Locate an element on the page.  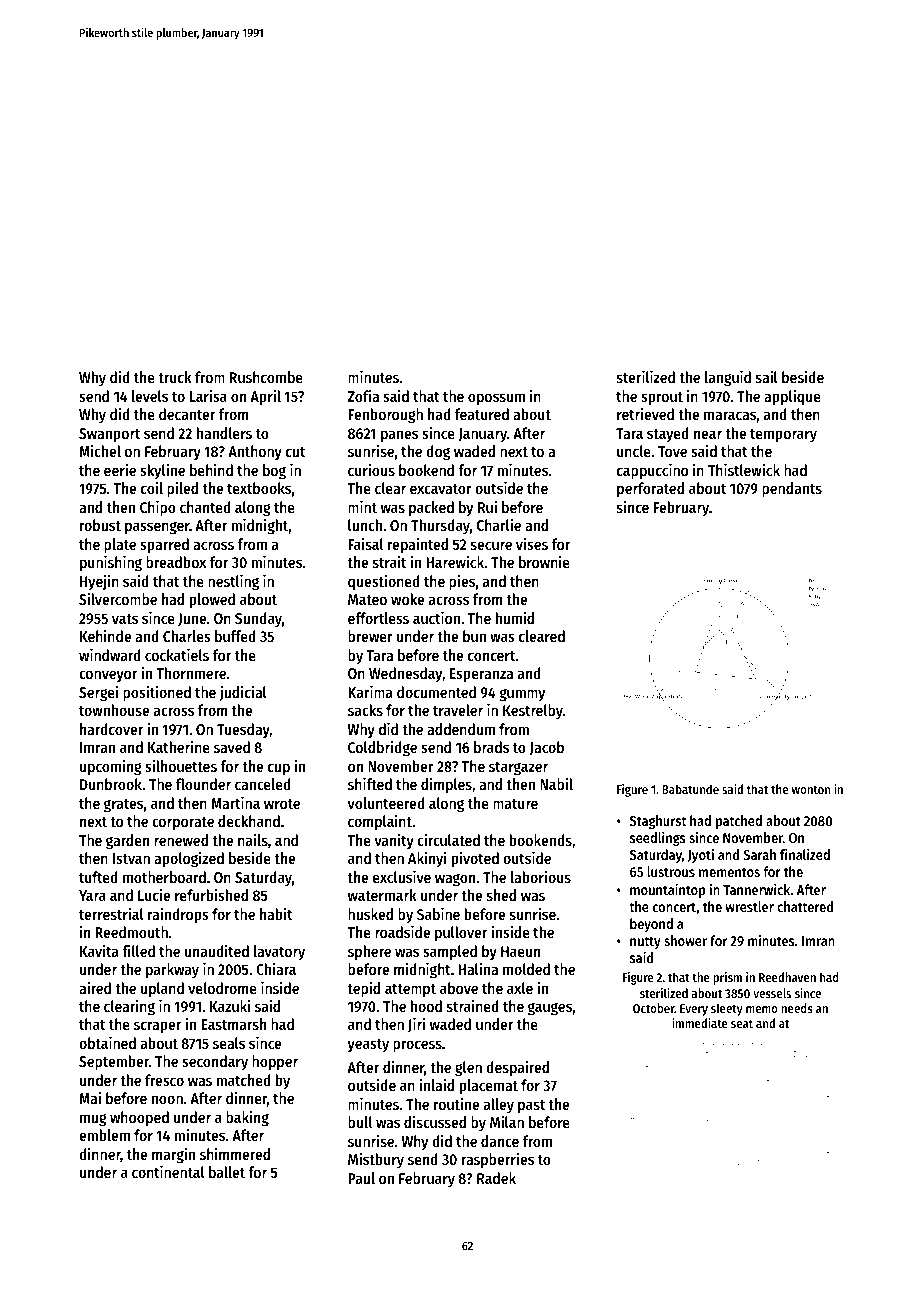
Rushcombe is located at coordinates (266, 377).
